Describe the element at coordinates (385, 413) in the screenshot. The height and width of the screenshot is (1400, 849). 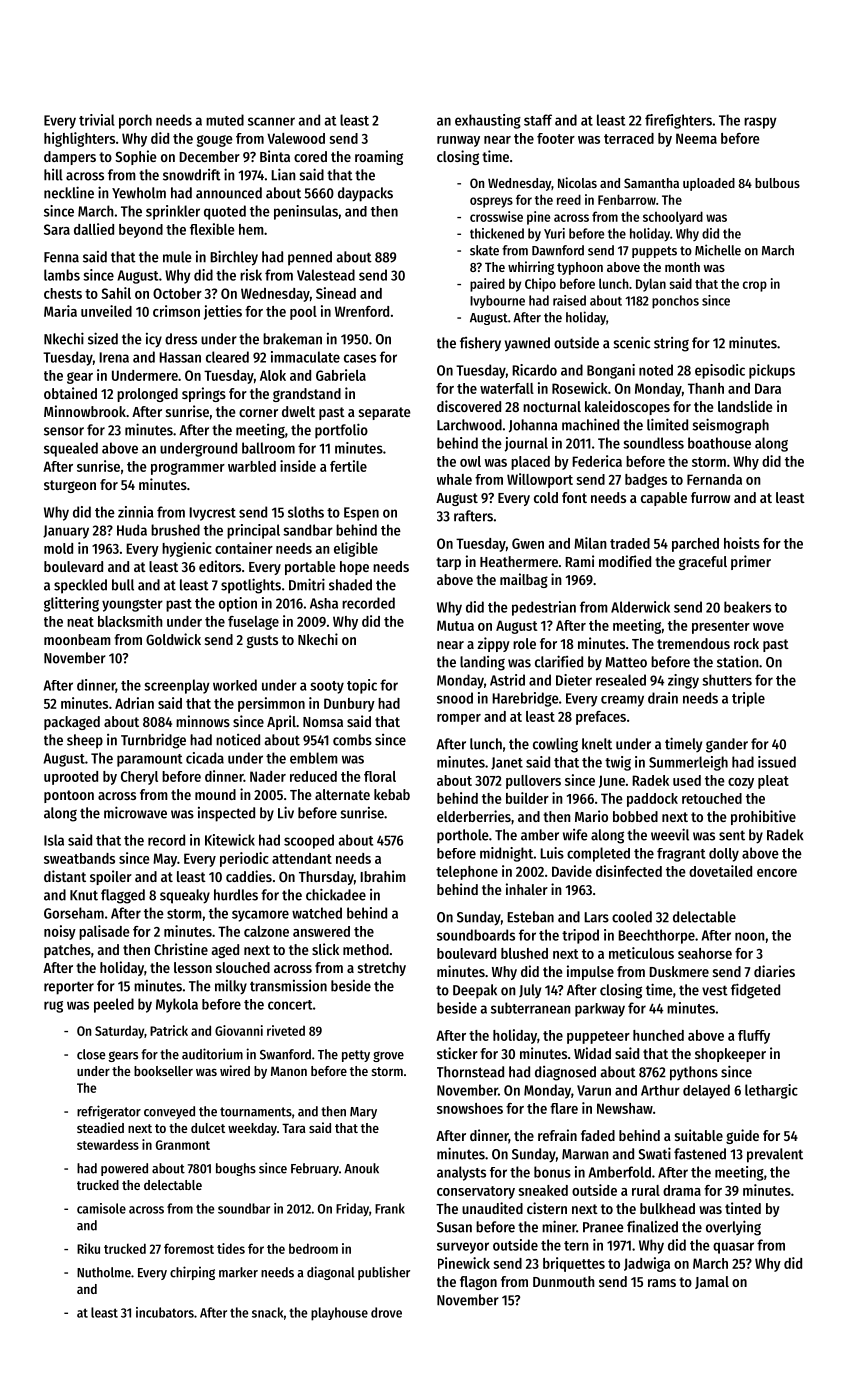
I see `separate` at that location.
